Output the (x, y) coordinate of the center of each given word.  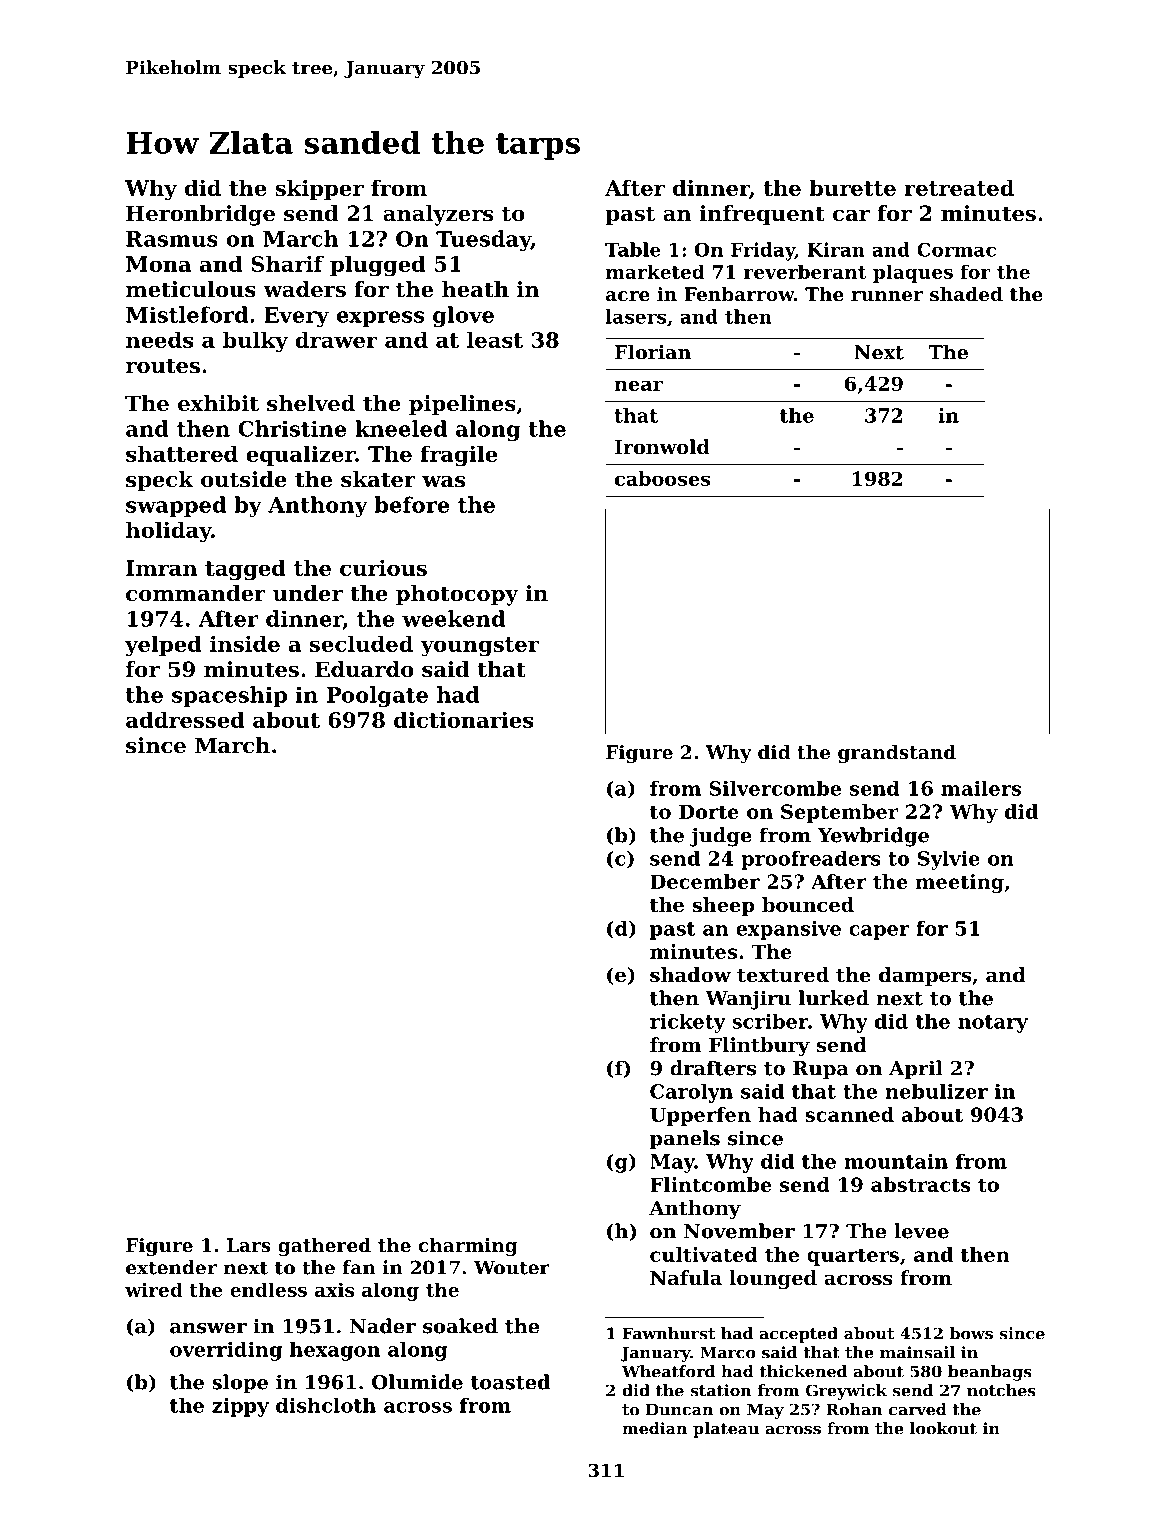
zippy (240, 1407)
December (705, 881)
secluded (361, 643)
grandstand (897, 754)
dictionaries (463, 719)
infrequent (762, 215)
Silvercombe (775, 788)
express (380, 319)
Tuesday (483, 240)
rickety (688, 1023)
